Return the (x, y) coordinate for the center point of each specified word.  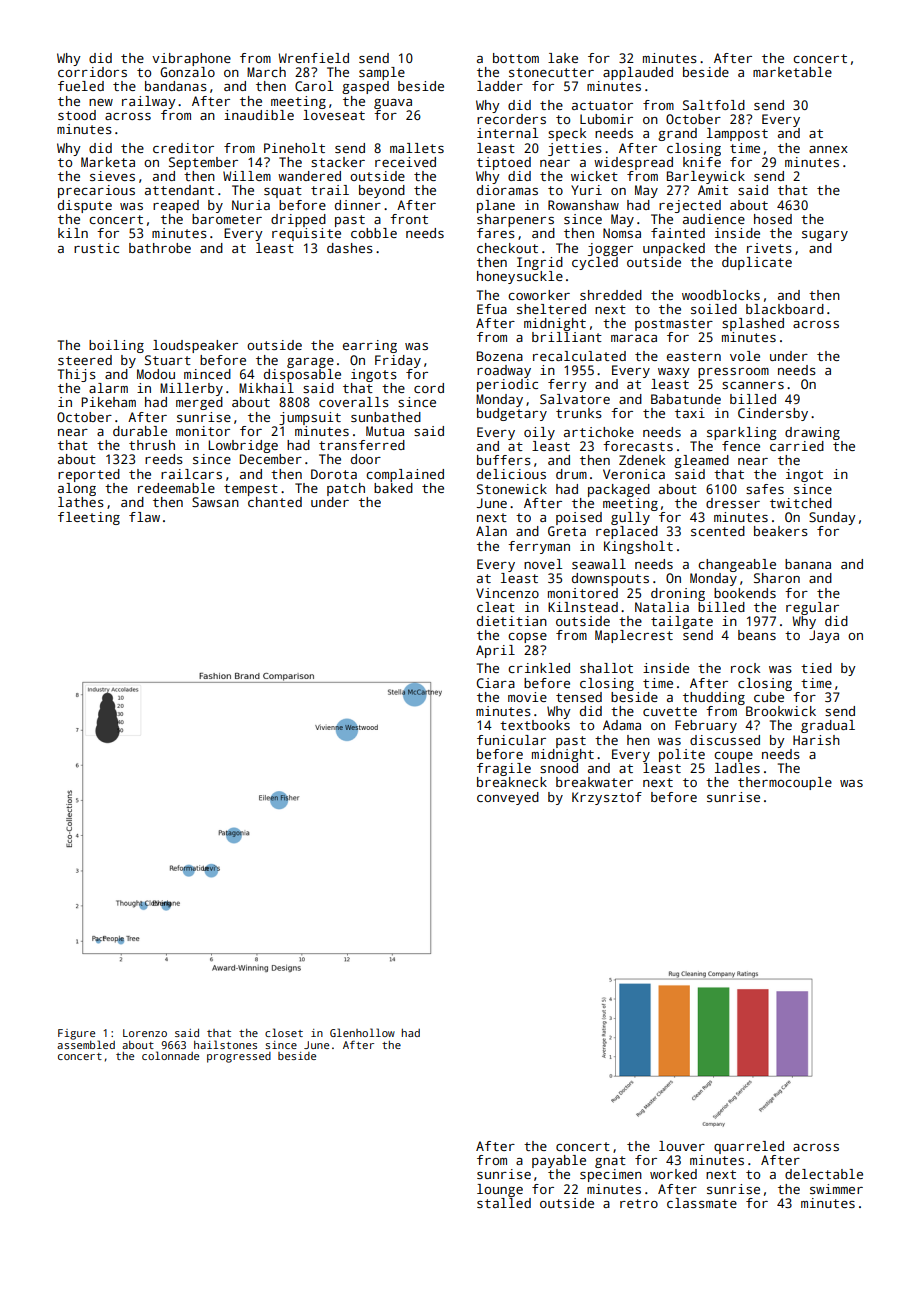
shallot (606, 668)
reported (89, 475)
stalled (504, 1203)
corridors (92, 72)
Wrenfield (313, 58)
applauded (638, 73)
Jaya (824, 636)
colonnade (170, 1055)
